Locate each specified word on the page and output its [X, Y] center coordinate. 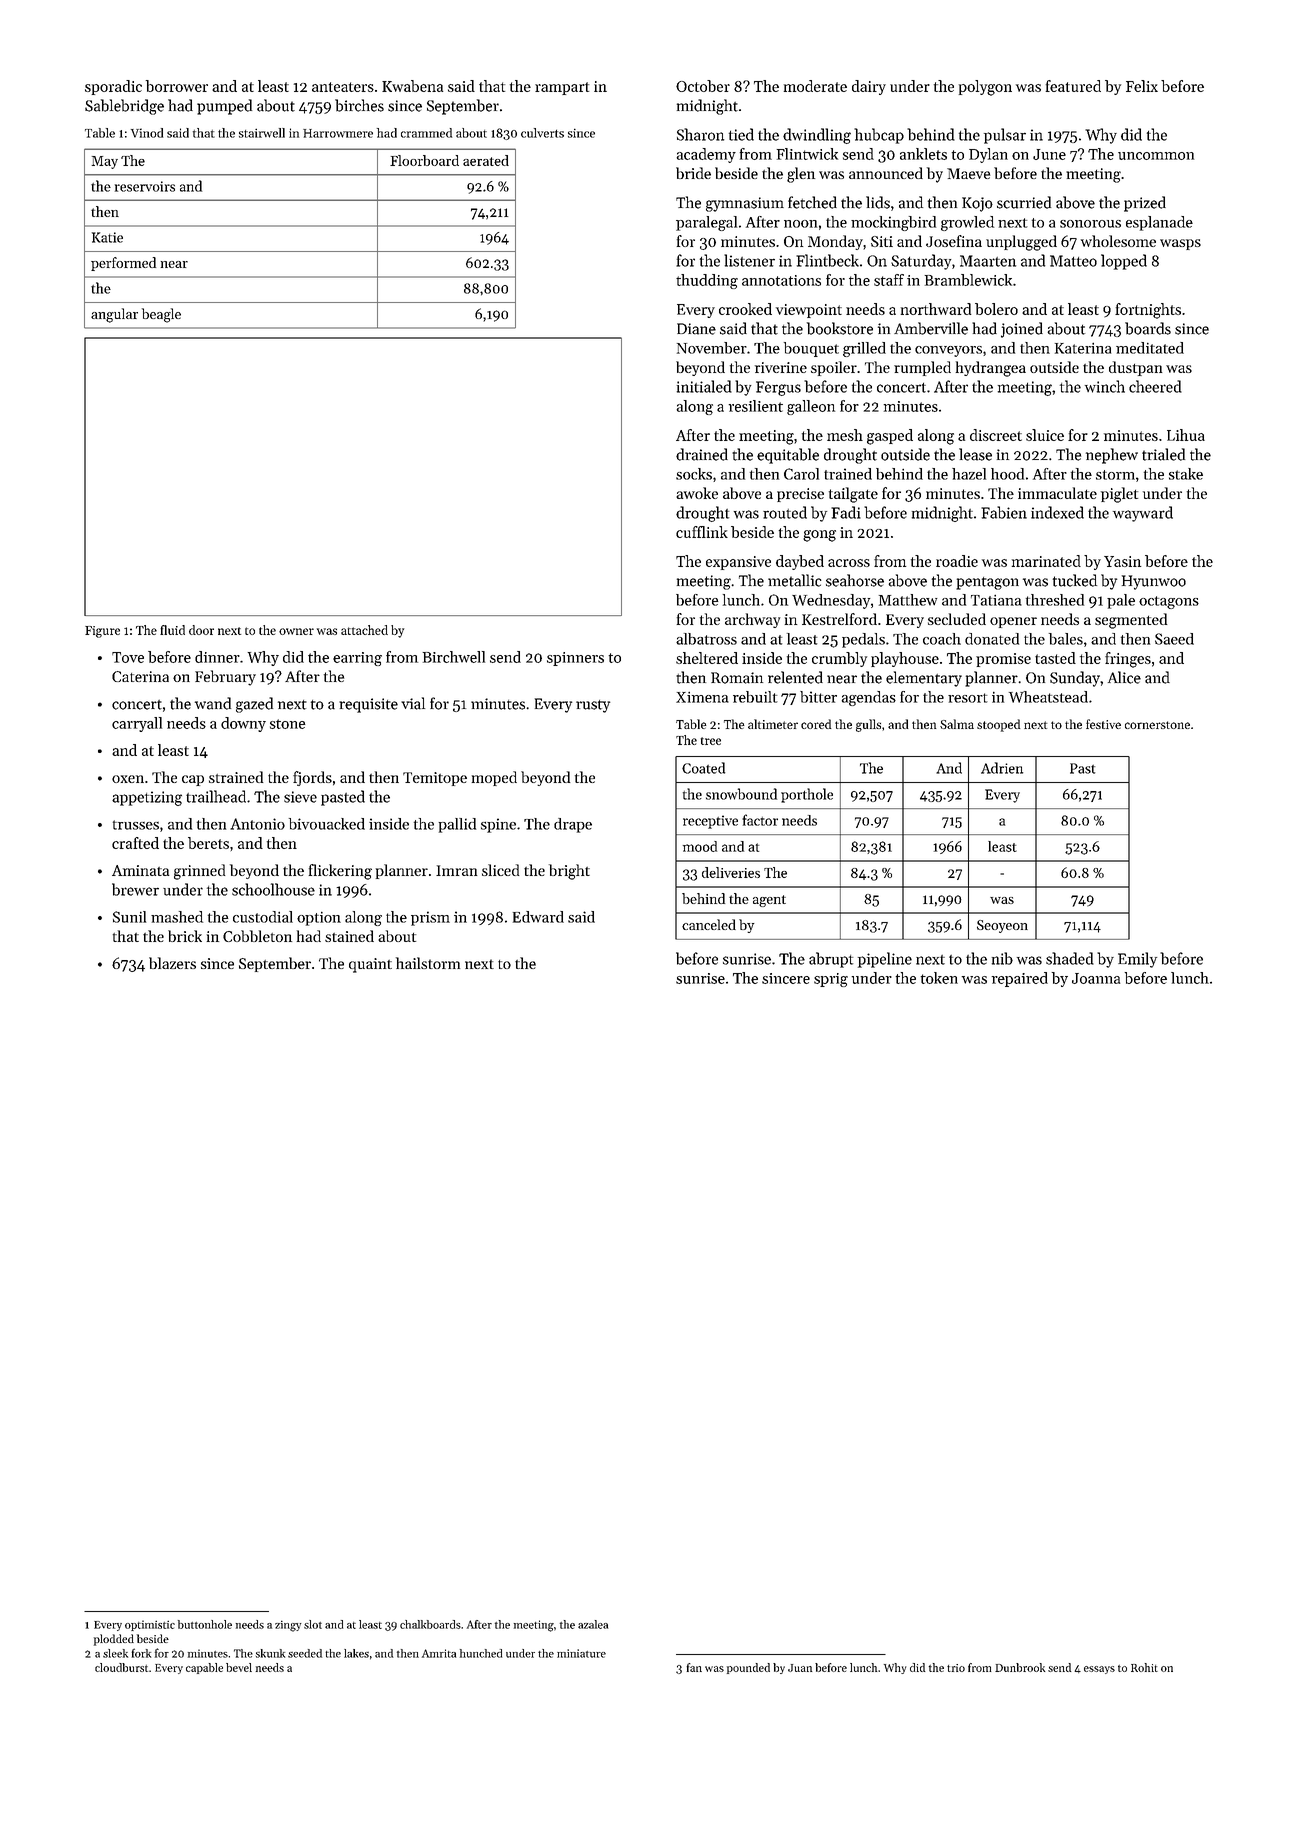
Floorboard [424, 160]
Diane [696, 329]
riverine [781, 367]
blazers [172, 963]
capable [204, 1668]
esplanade [1159, 223]
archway [752, 620]
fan [694, 1667]
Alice [1124, 677]
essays [1099, 1670]
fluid [172, 630]
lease [975, 454]
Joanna [1096, 978]
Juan [800, 1668]
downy [243, 724]
